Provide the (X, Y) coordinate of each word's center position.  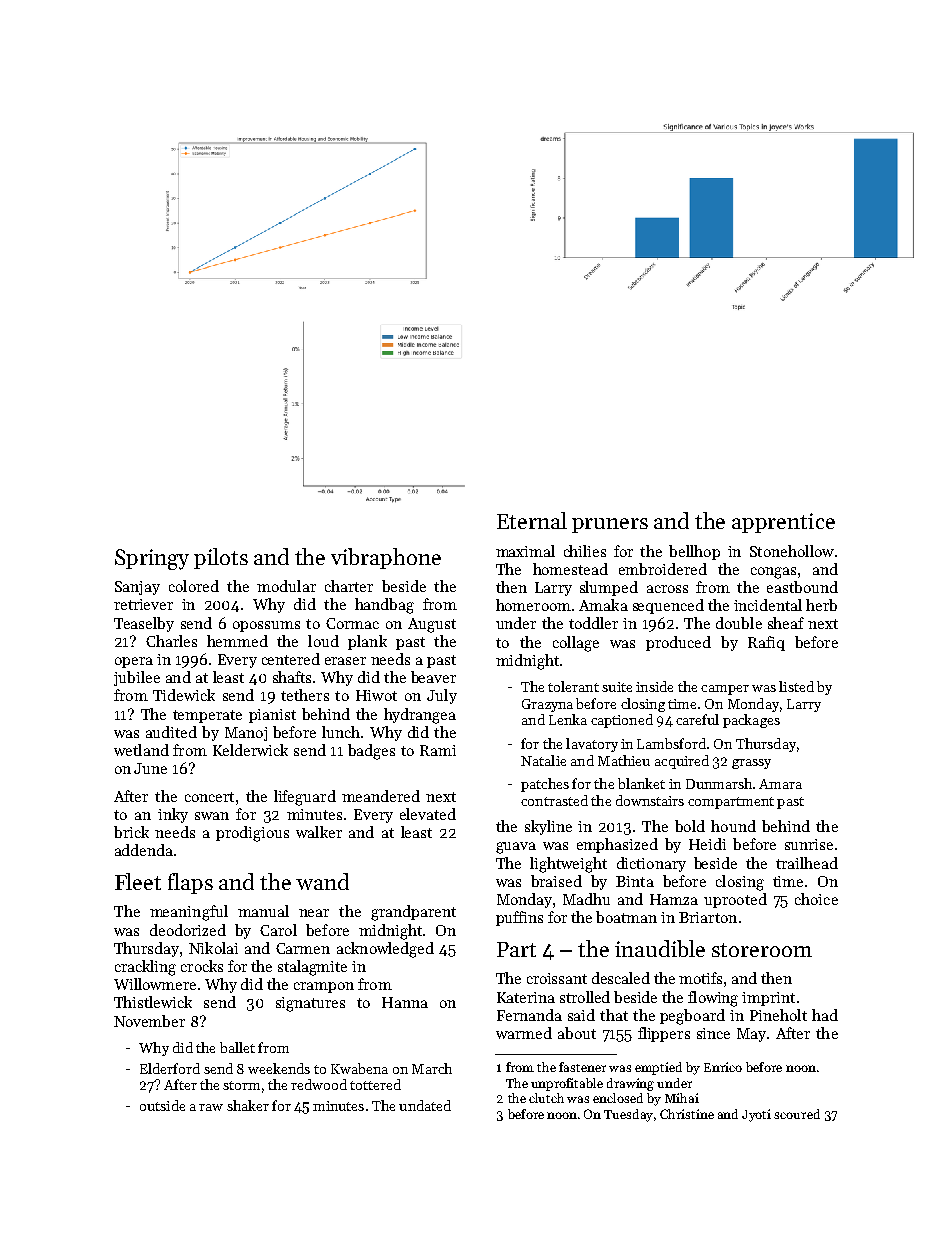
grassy (751, 764)
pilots (221, 558)
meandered (381, 796)
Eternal (532, 520)
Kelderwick (250, 750)
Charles (171, 641)
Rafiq (766, 643)
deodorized (188, 930)
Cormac (352, 623)
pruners (610, 525)
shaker (248, 1105)
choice (816, 899)
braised (556, 881)
